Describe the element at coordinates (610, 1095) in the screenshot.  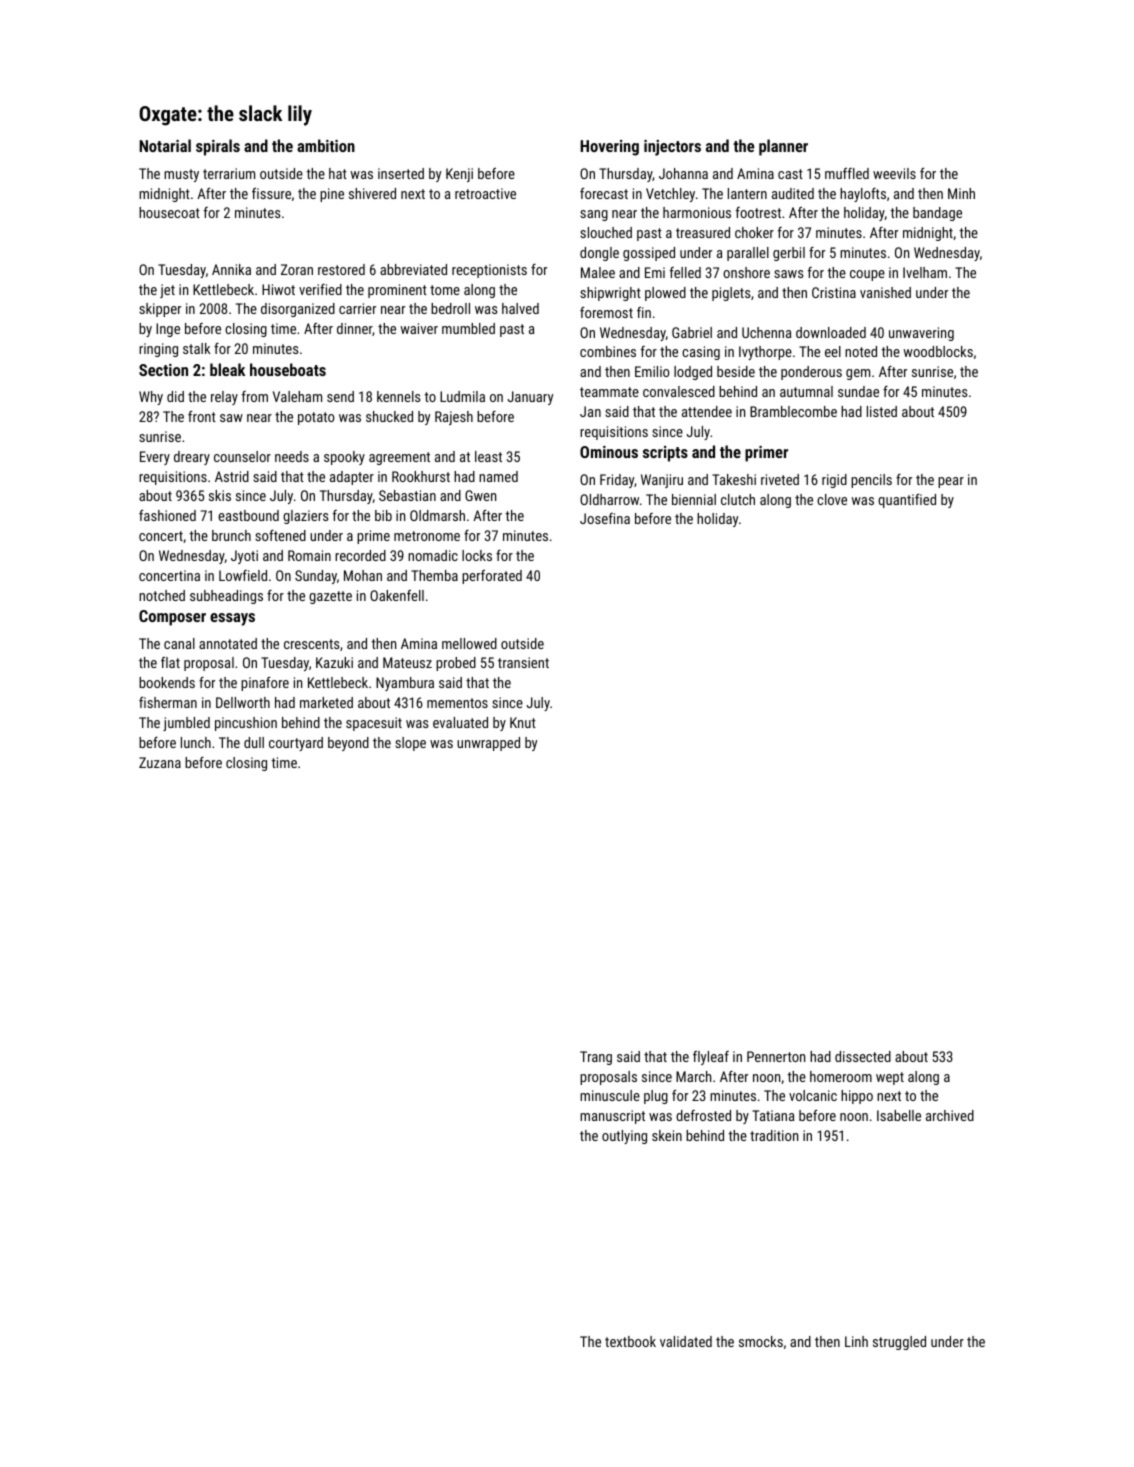
I see `minuscule` at that location.
